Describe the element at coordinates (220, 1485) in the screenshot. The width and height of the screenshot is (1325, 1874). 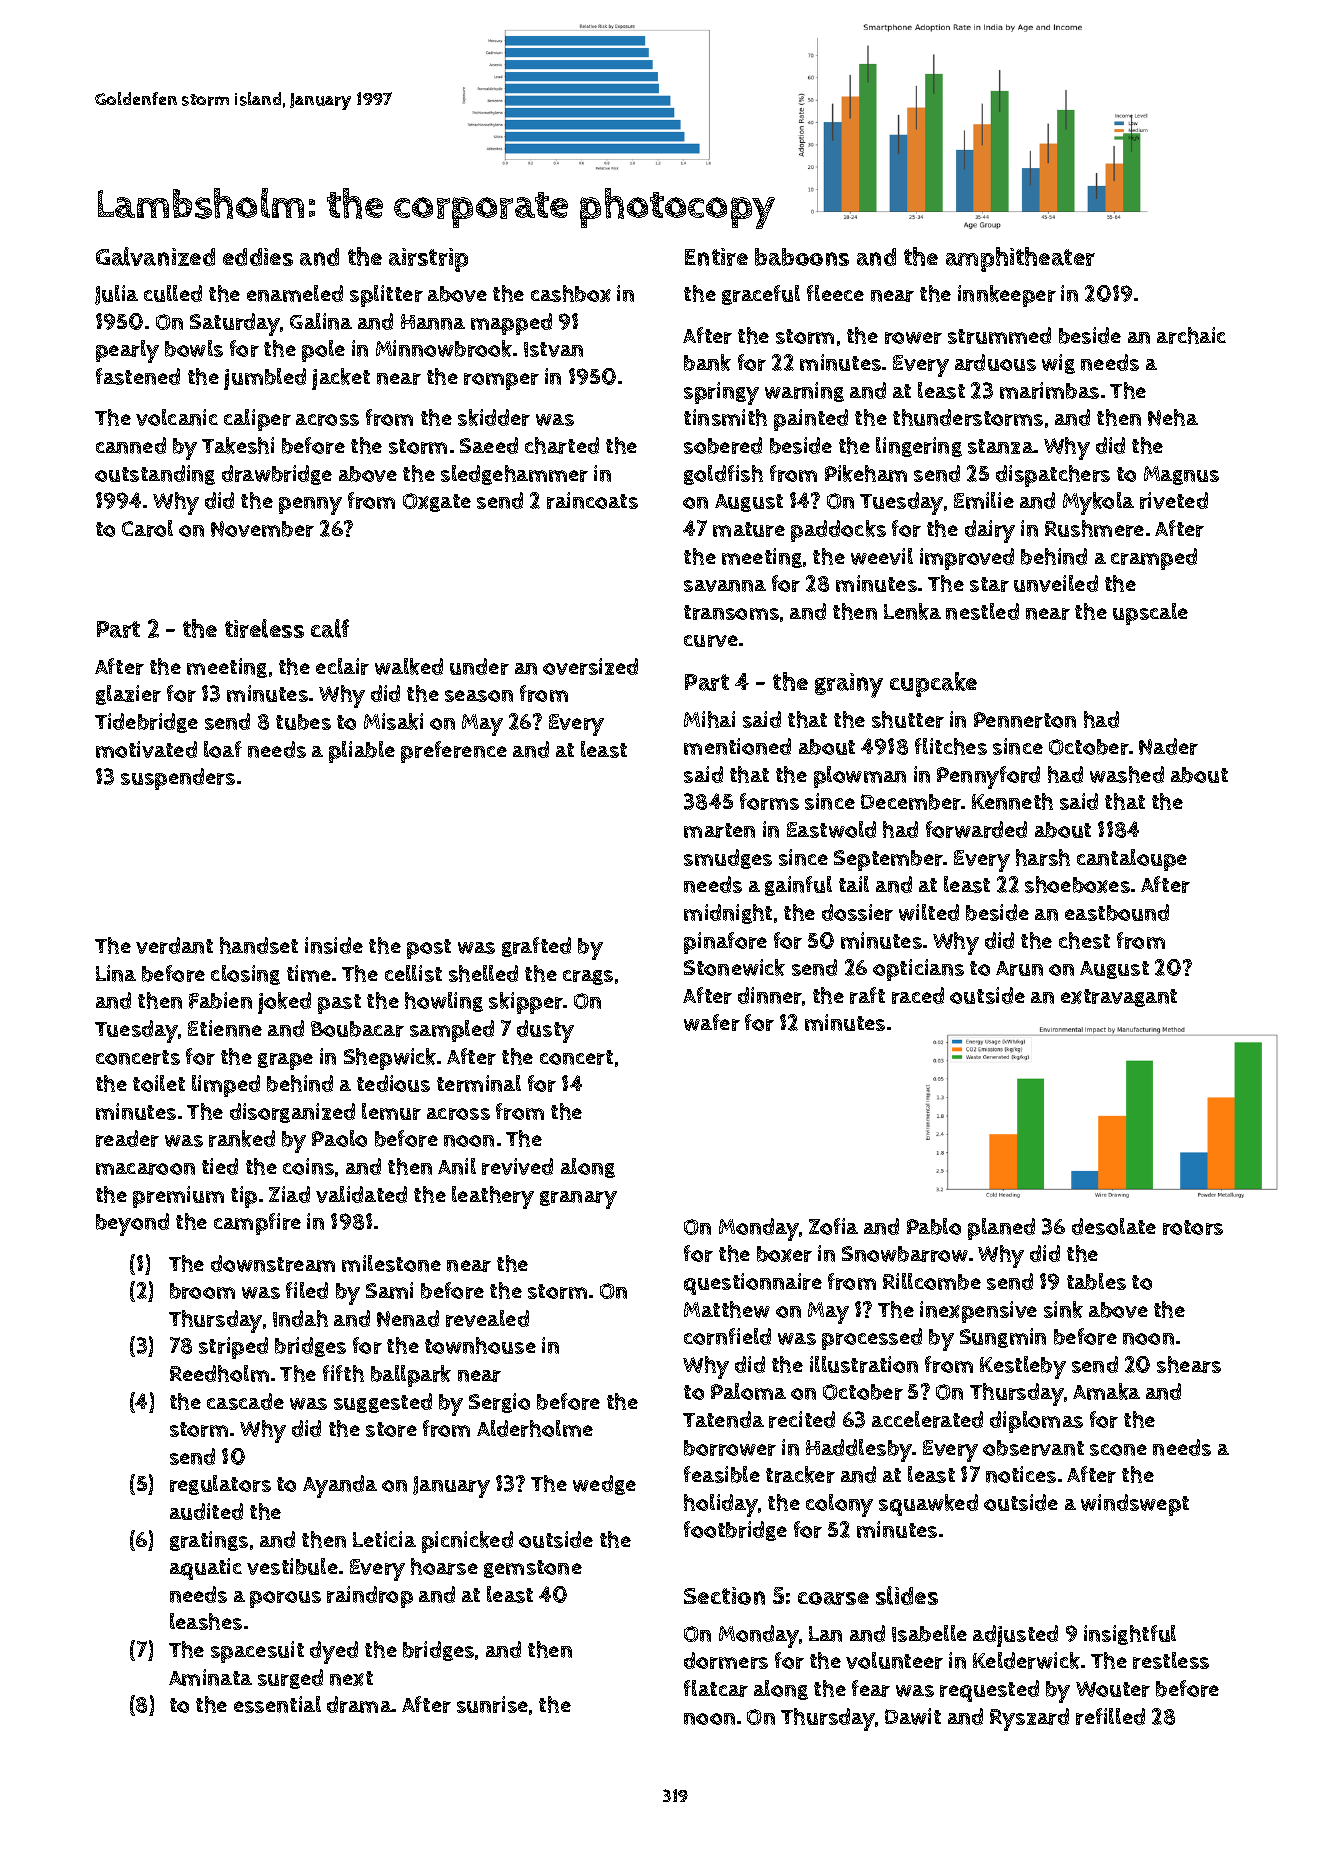
I see `regulators` at that location.
